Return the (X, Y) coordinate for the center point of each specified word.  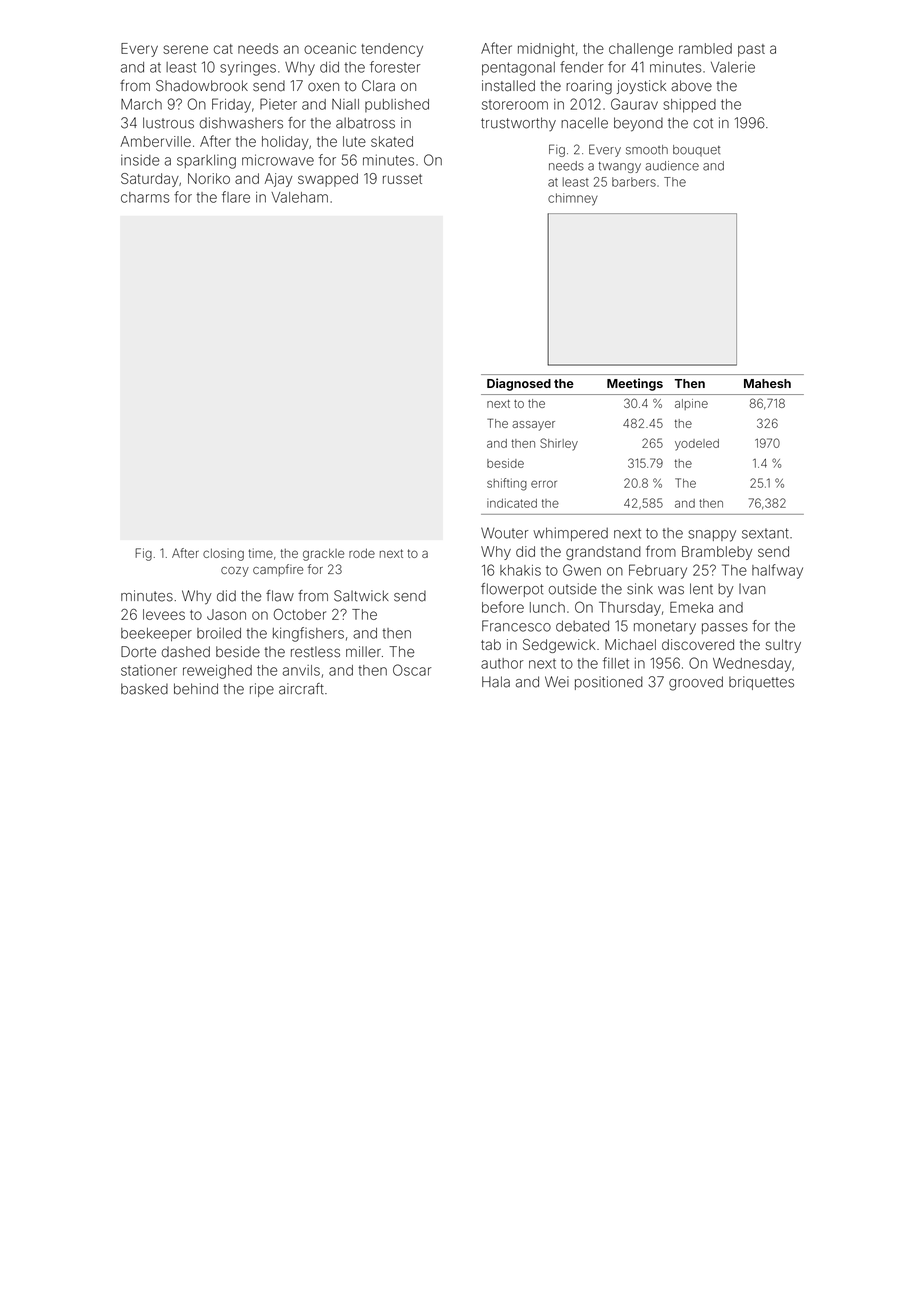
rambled (705, 48)
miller (363, 652)
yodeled (697, 445)
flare (236, 197)
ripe (262, 690)
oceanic (330, 48)
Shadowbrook (202, 86)
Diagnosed (519, 384)
